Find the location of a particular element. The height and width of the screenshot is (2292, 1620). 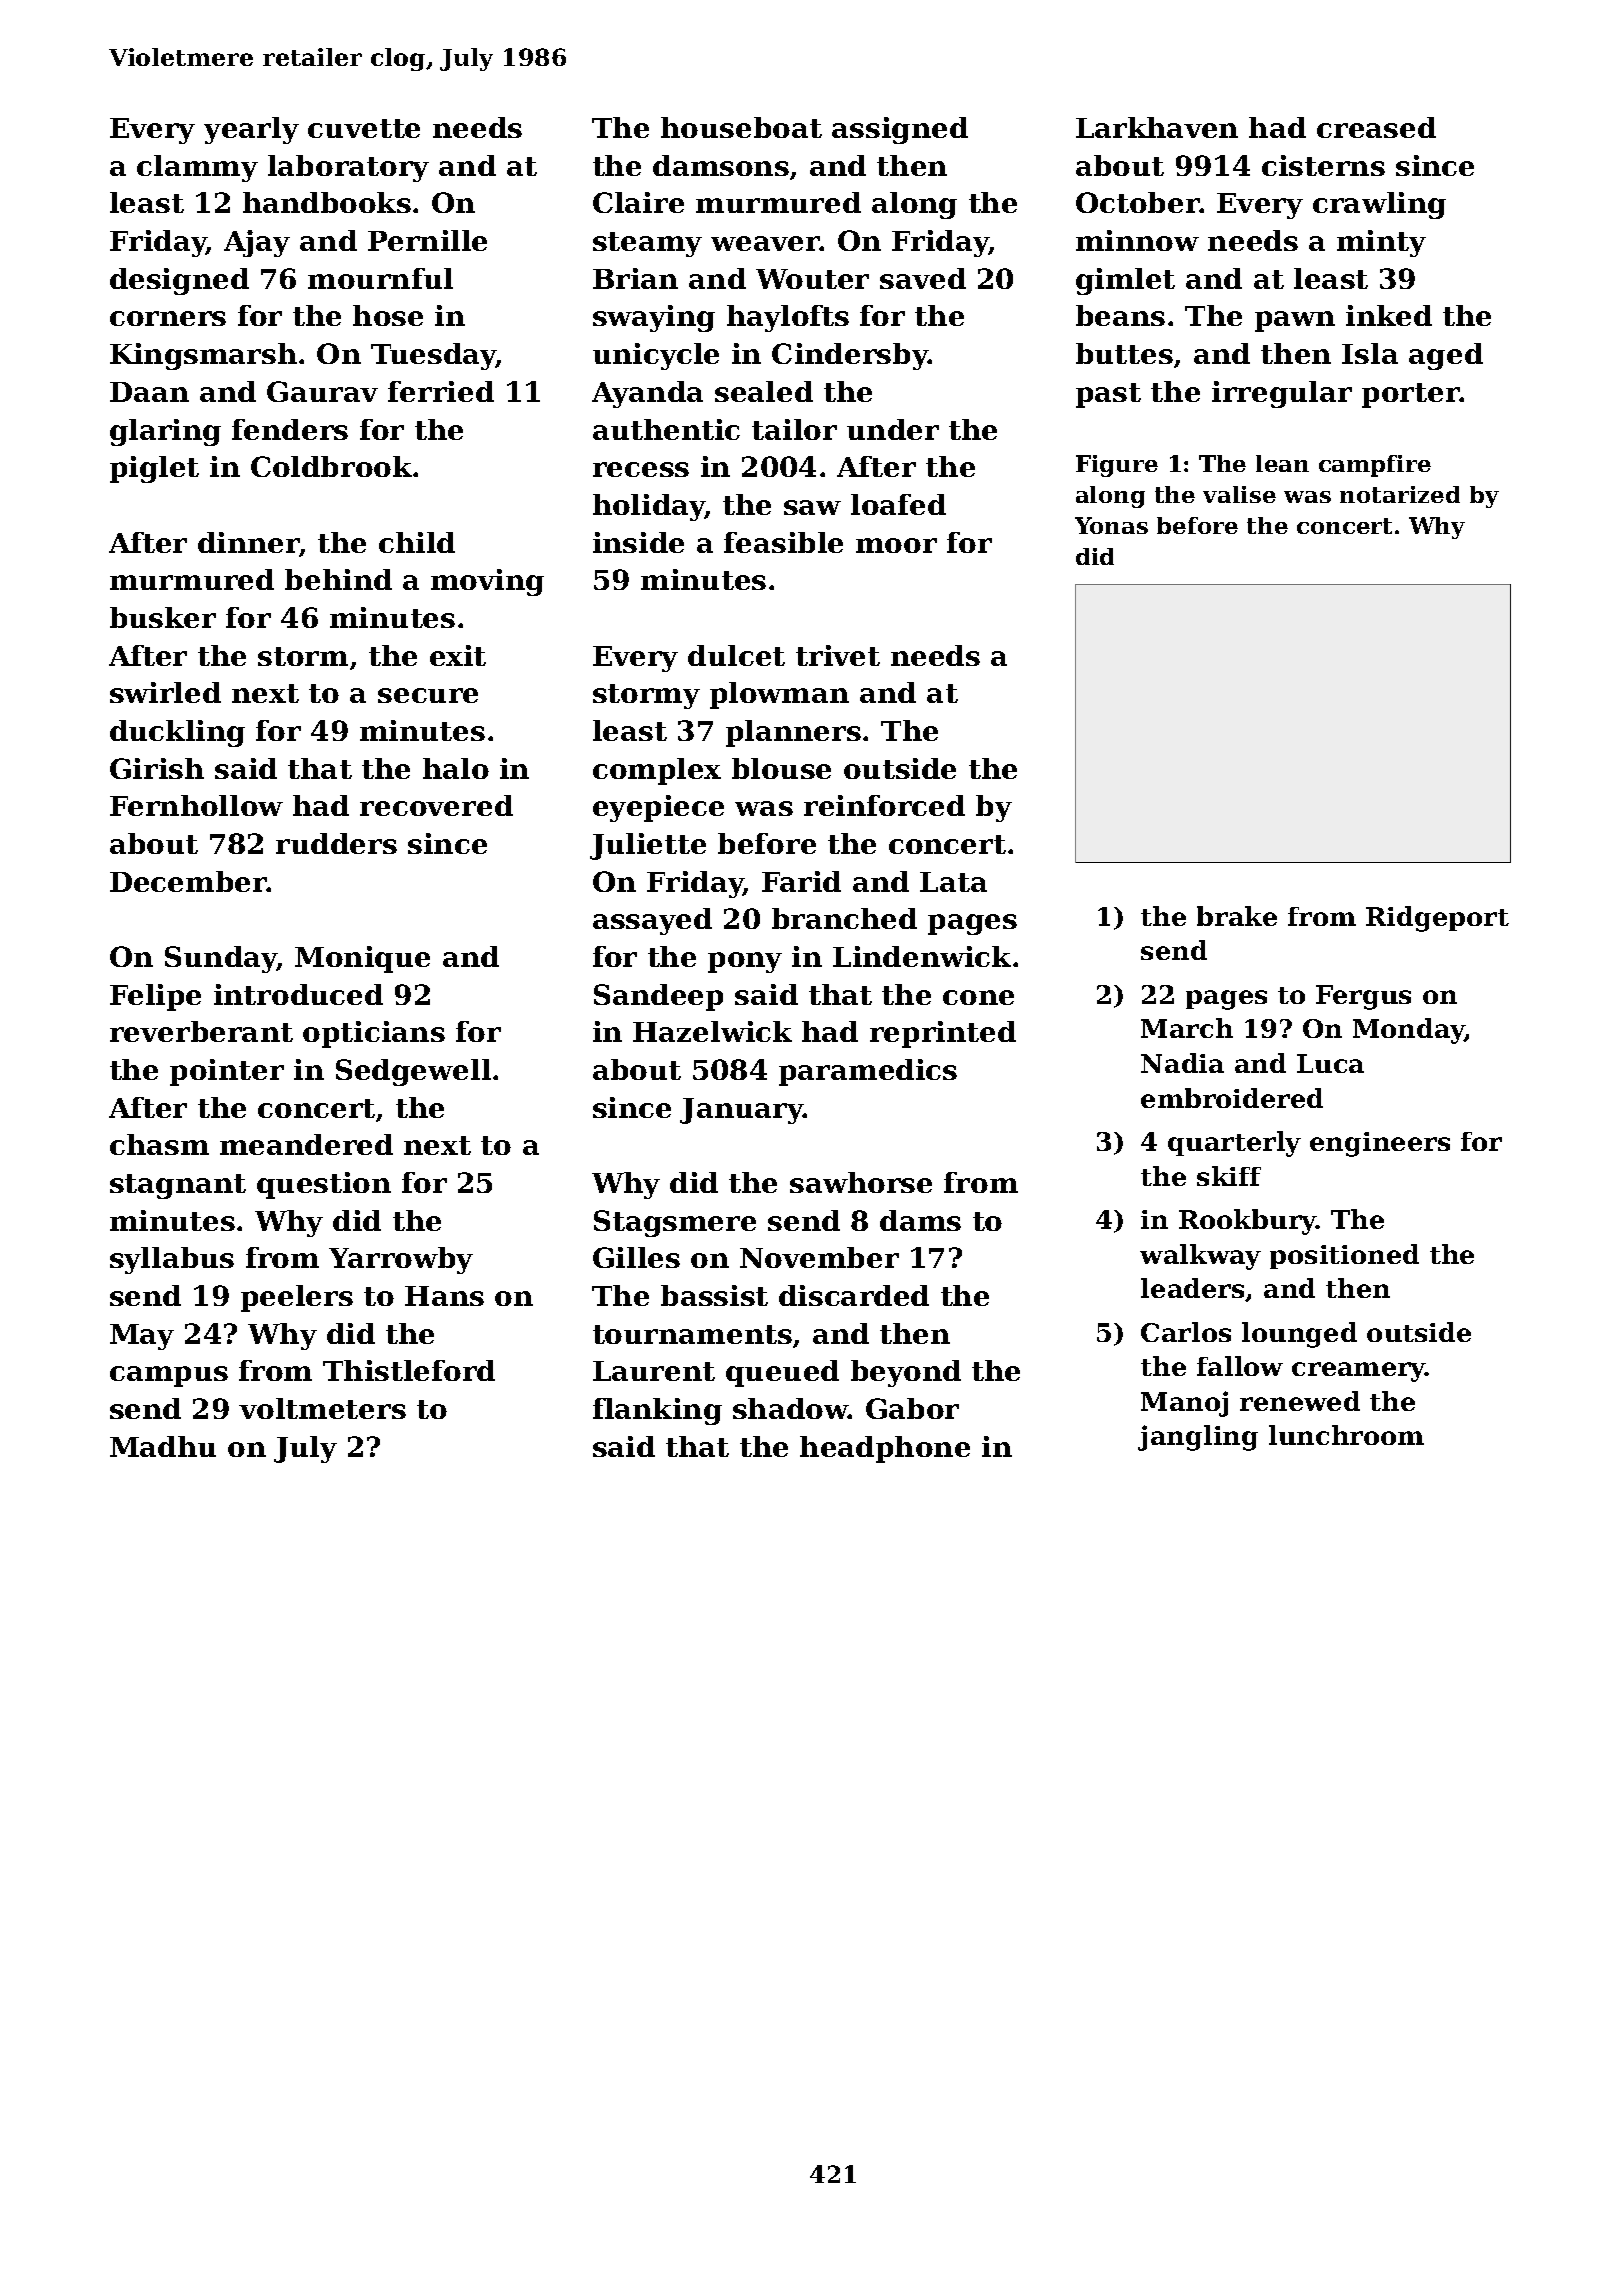

valise is located at coordinates (1239, 494).
